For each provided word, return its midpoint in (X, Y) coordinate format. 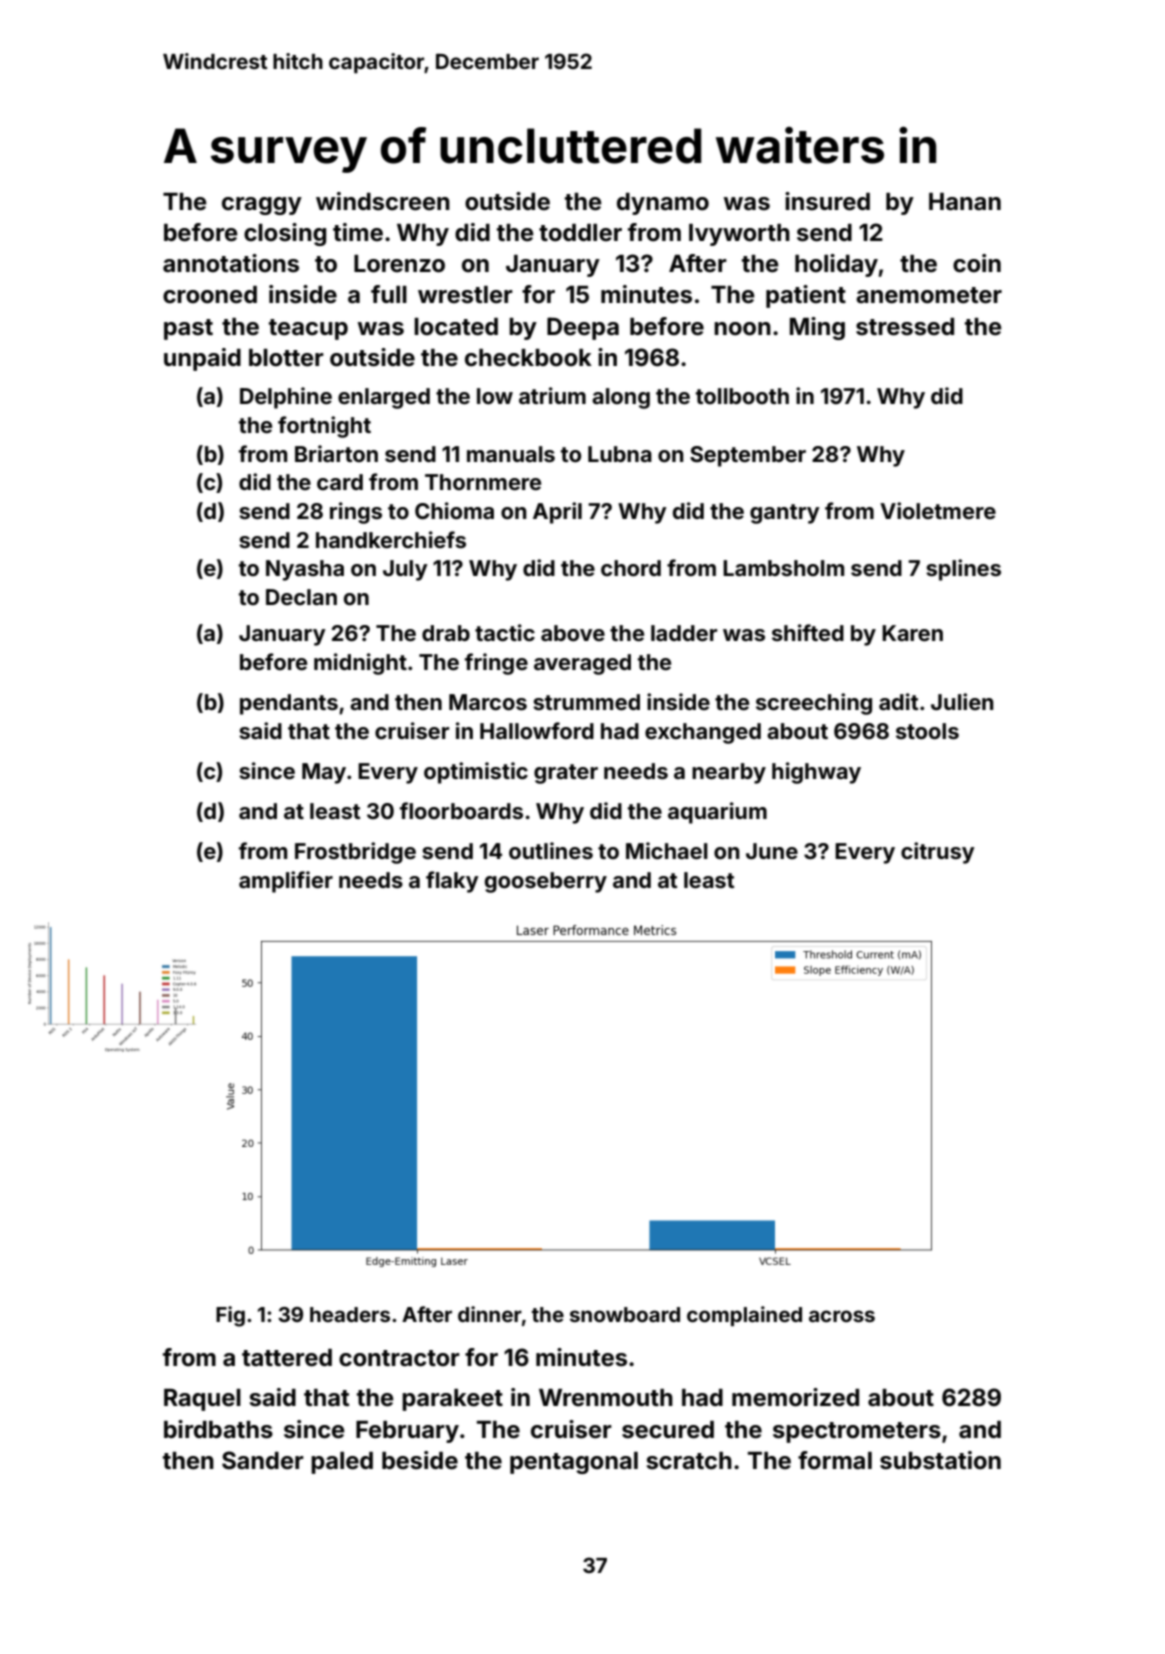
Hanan (965, 202)
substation (940, 1460)
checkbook (528, 358)
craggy (262, 206)
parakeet (452, 1400)
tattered (287, 1358)
